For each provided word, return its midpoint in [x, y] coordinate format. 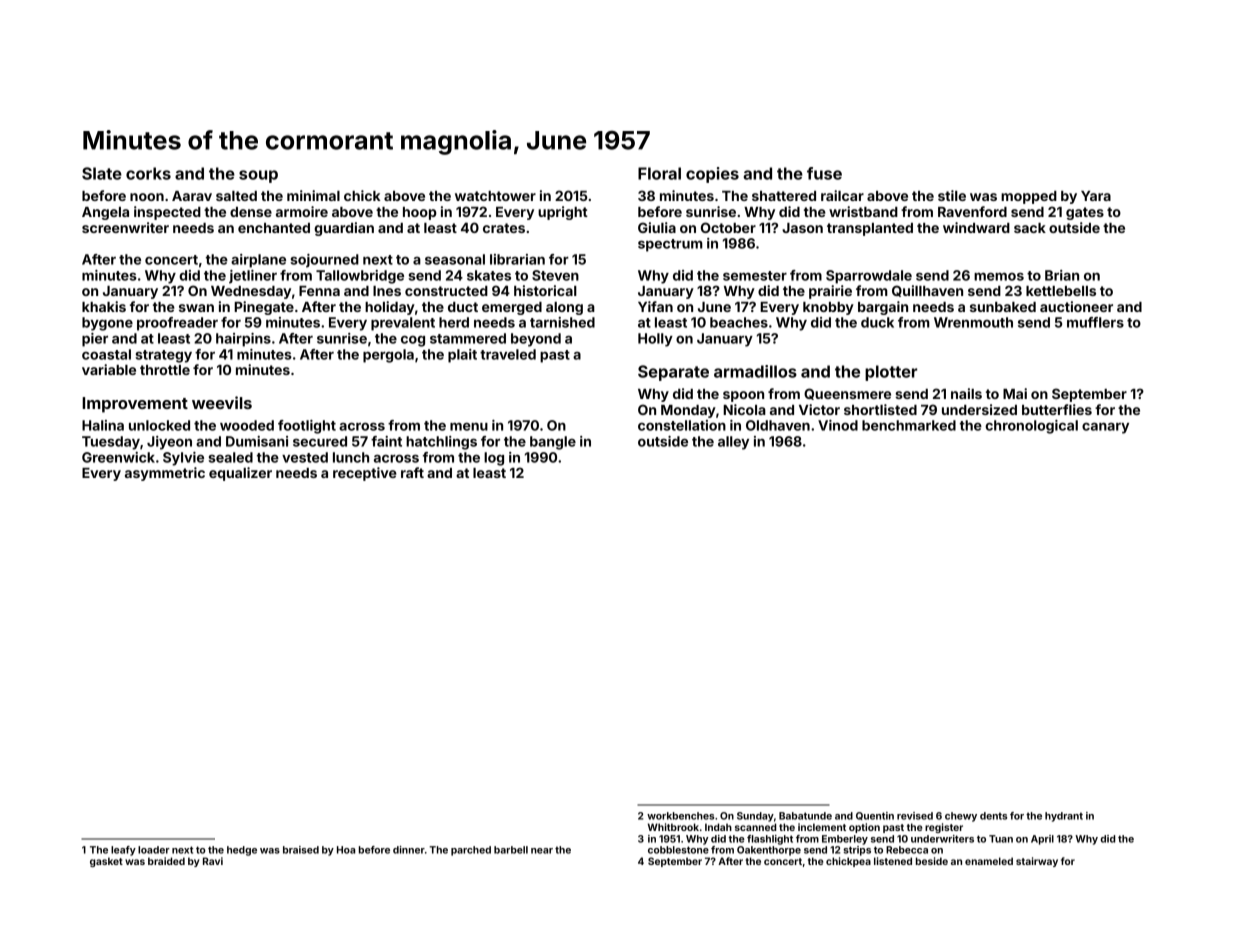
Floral [659, 173]
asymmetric [165, 474]
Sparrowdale [869, 277]
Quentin [875, 816]
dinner [409, 850]
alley [733, 443]
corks [148, 173]
